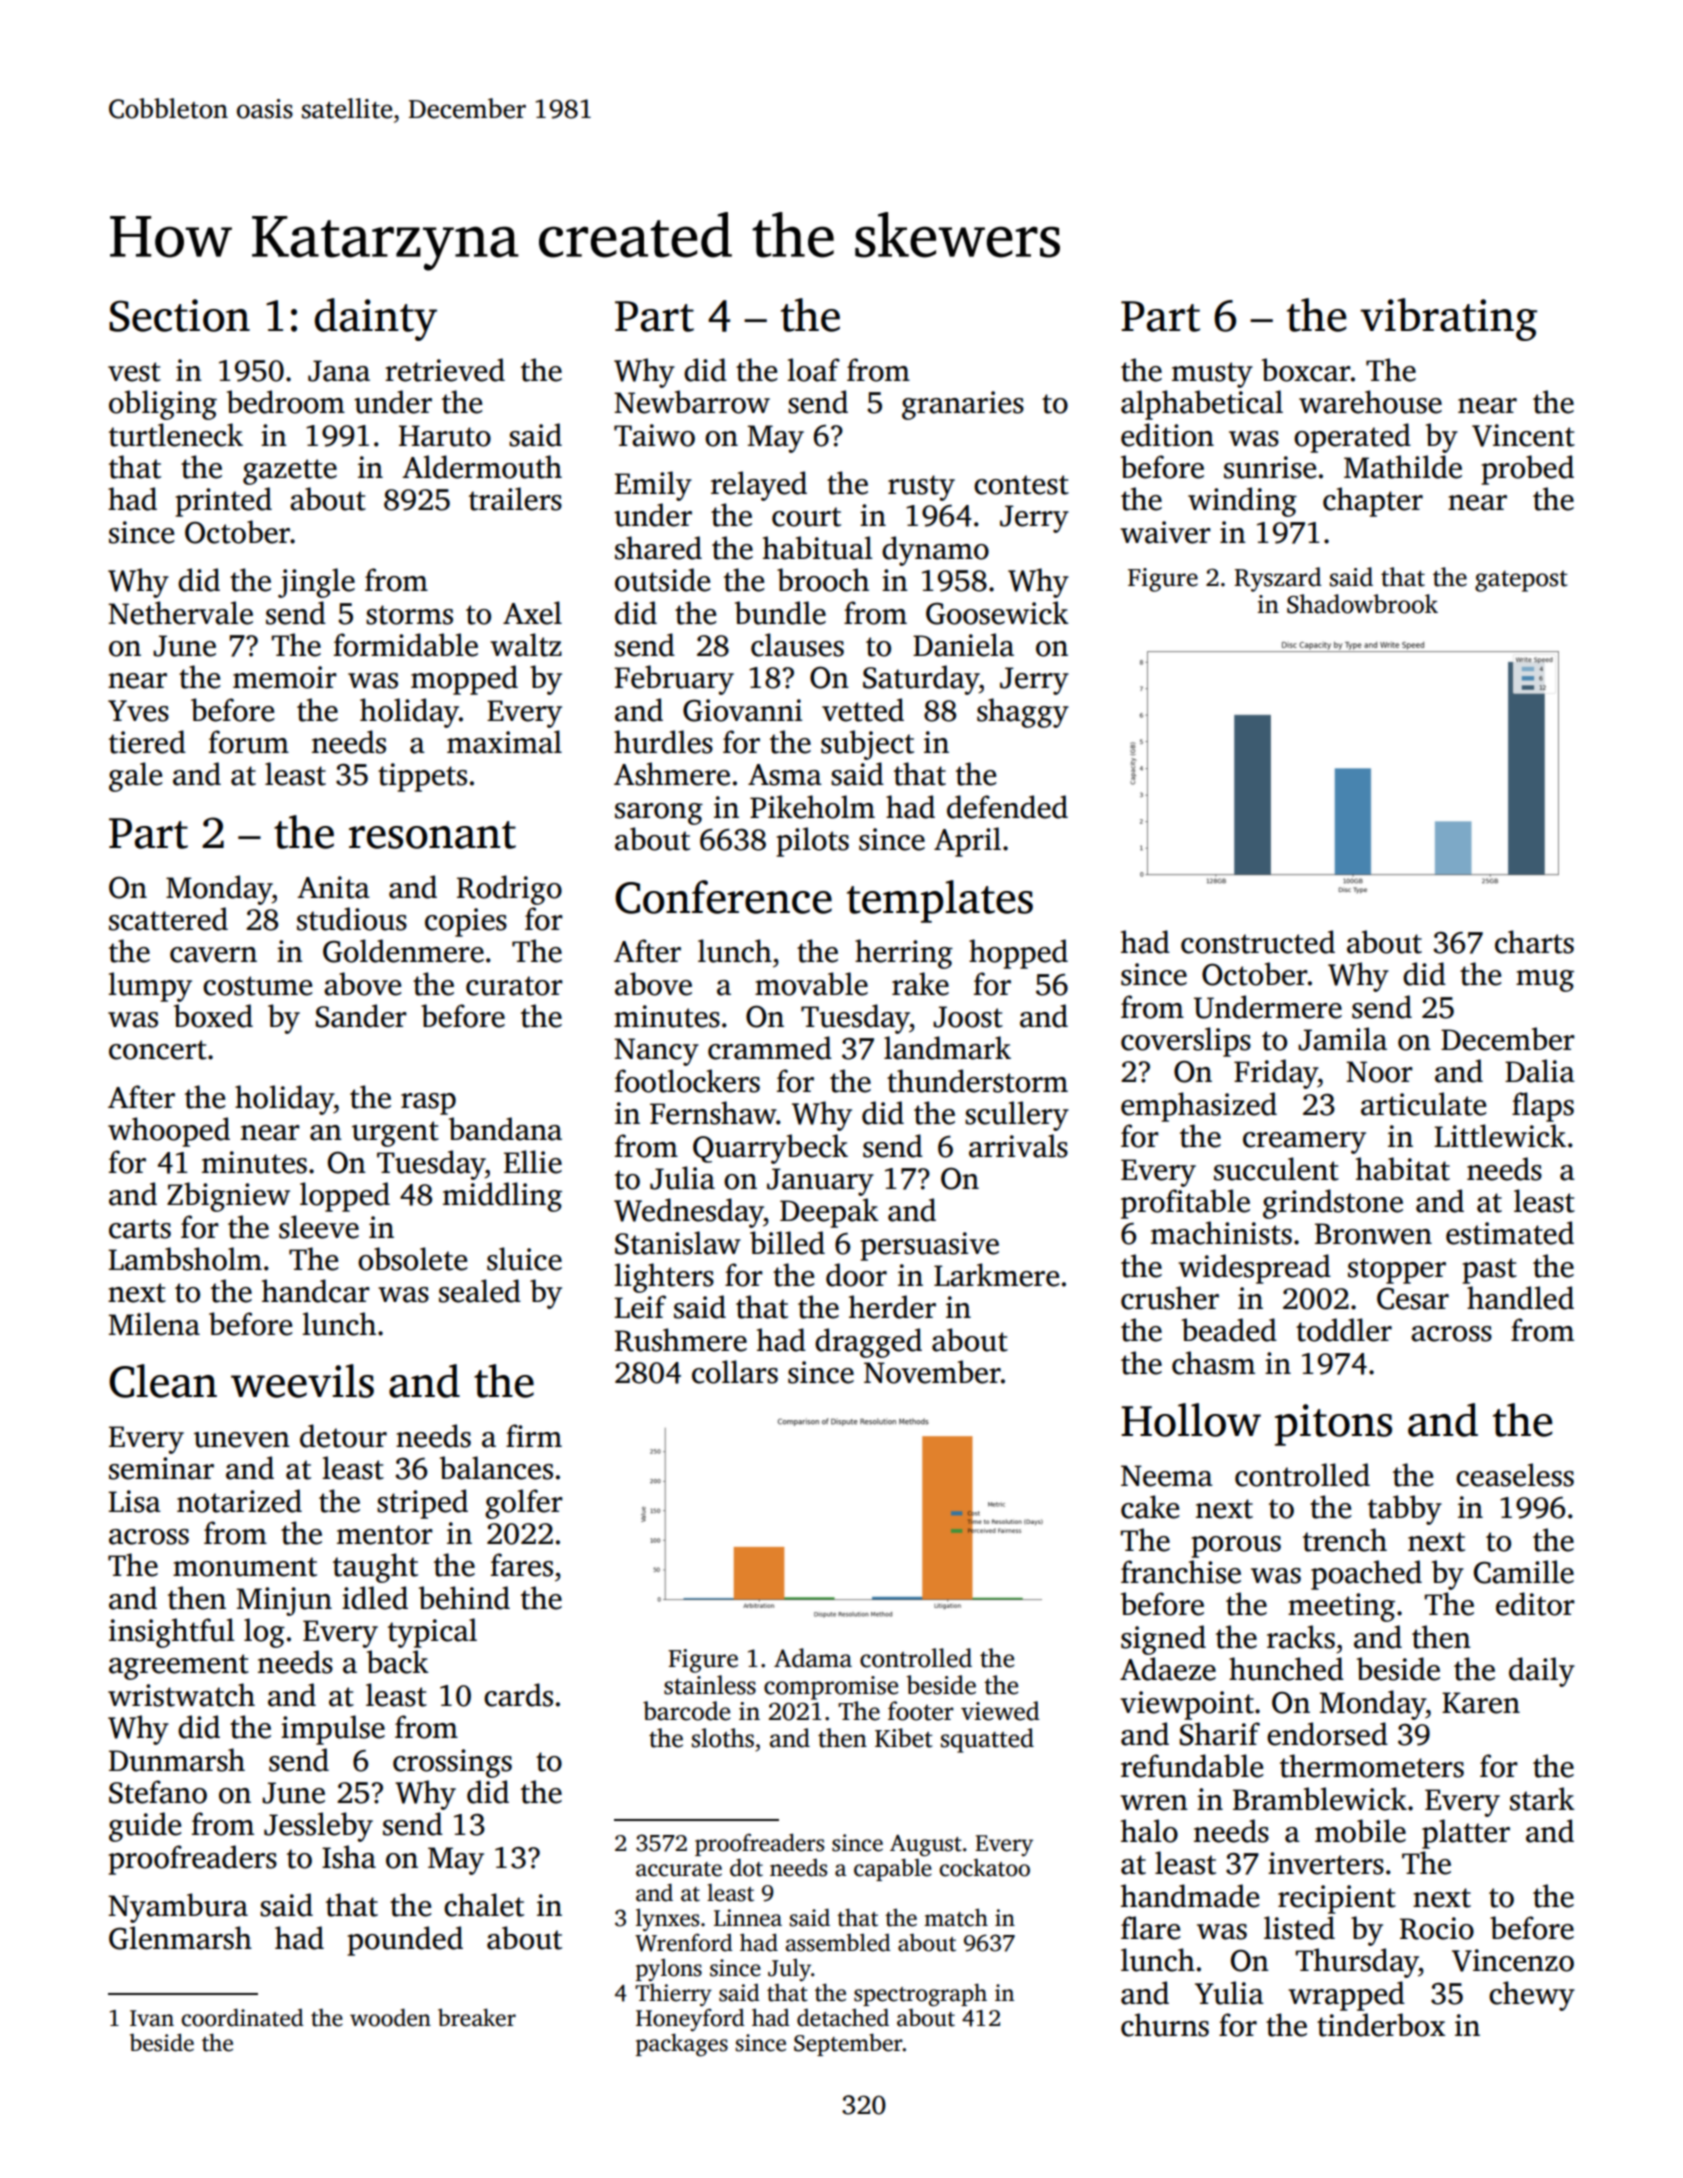 The width and height of the image is (1683, 2178). Describe the element at coordinates (813, 370) in the image. I see `loaf` at that location.
